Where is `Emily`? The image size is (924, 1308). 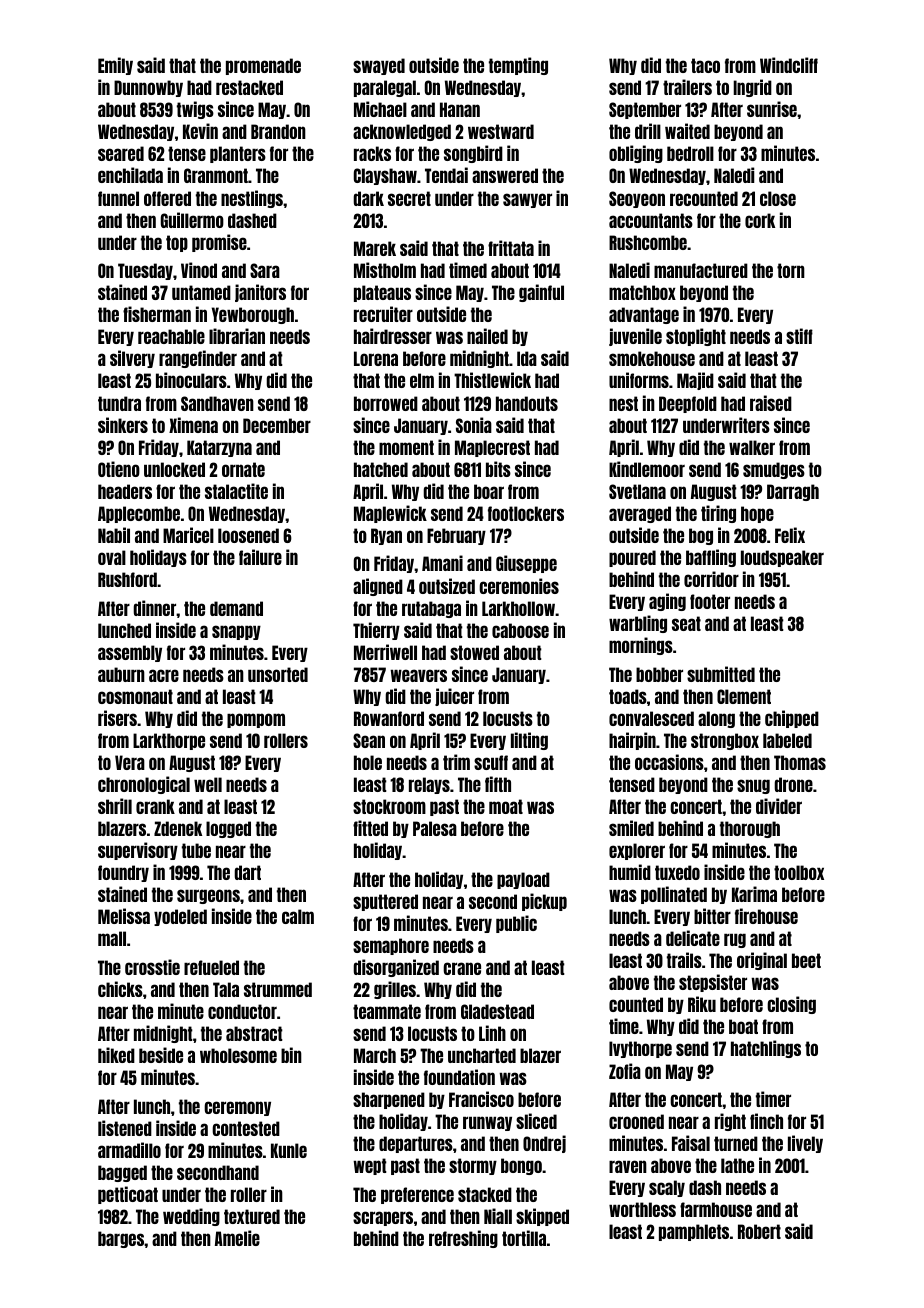 Emily is located at coordinates (115, 66).
